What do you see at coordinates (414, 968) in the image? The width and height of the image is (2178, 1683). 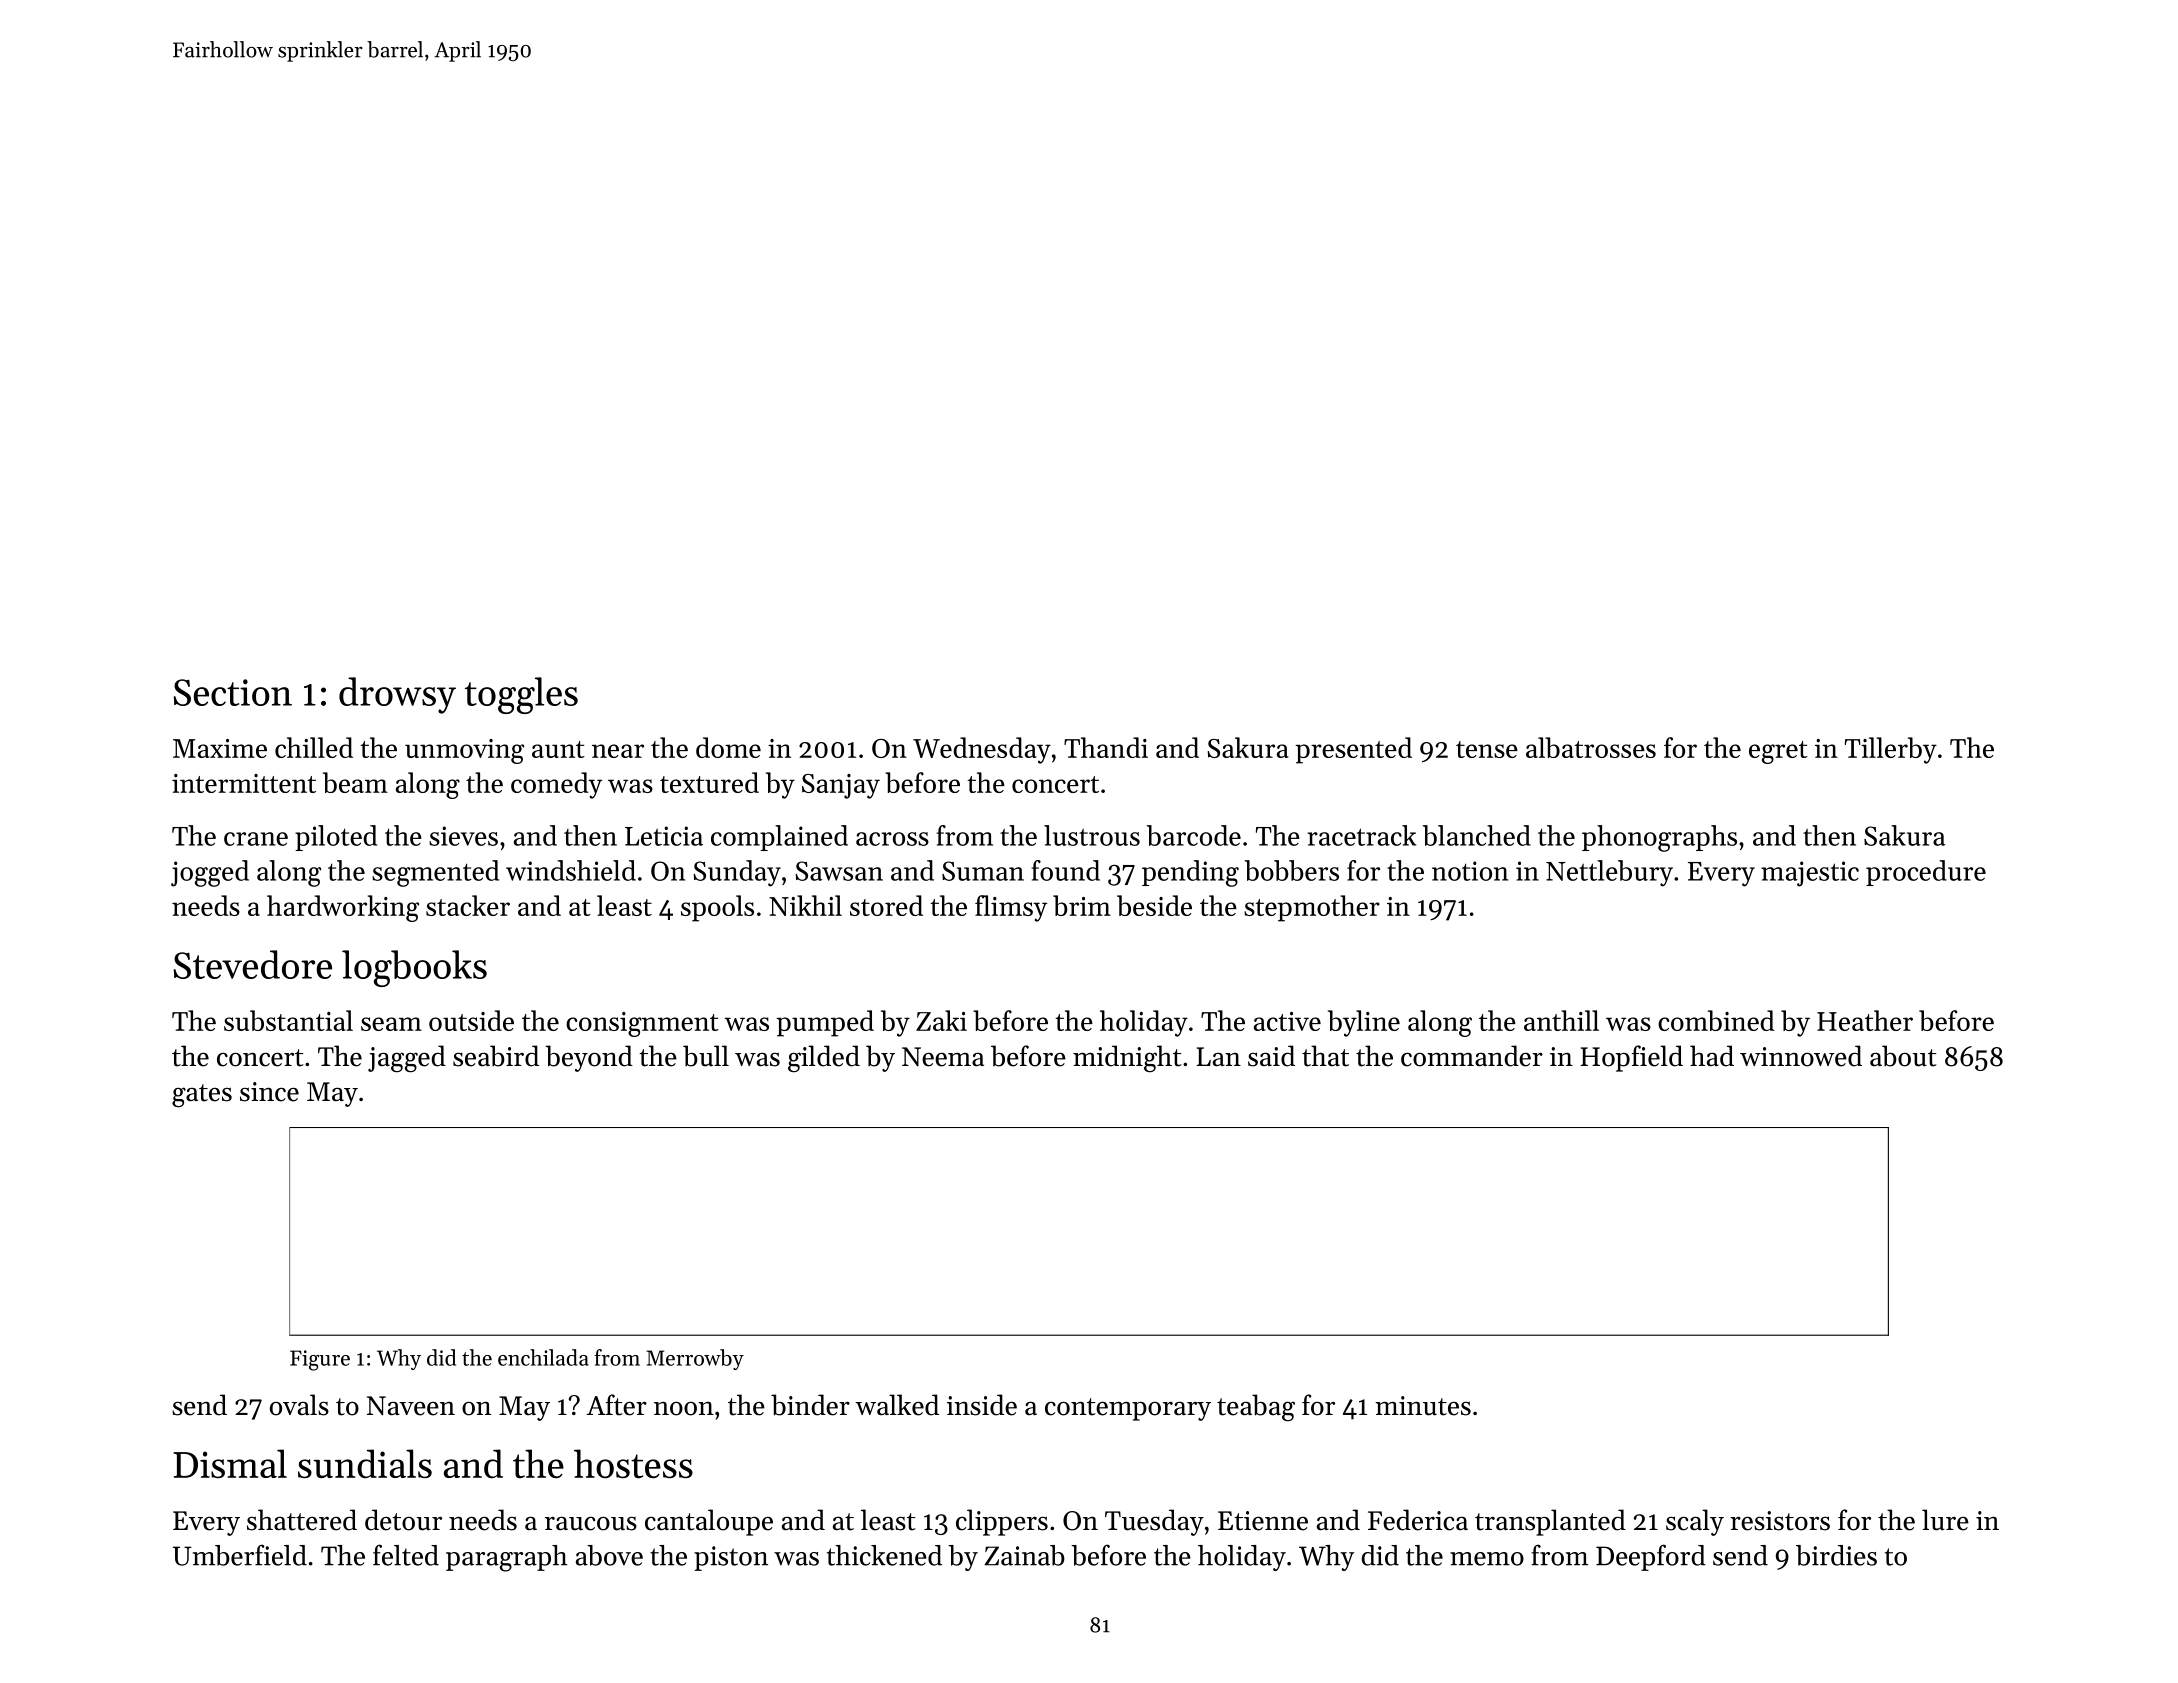 I see `logbooks` at bounding box center [414, 968].
